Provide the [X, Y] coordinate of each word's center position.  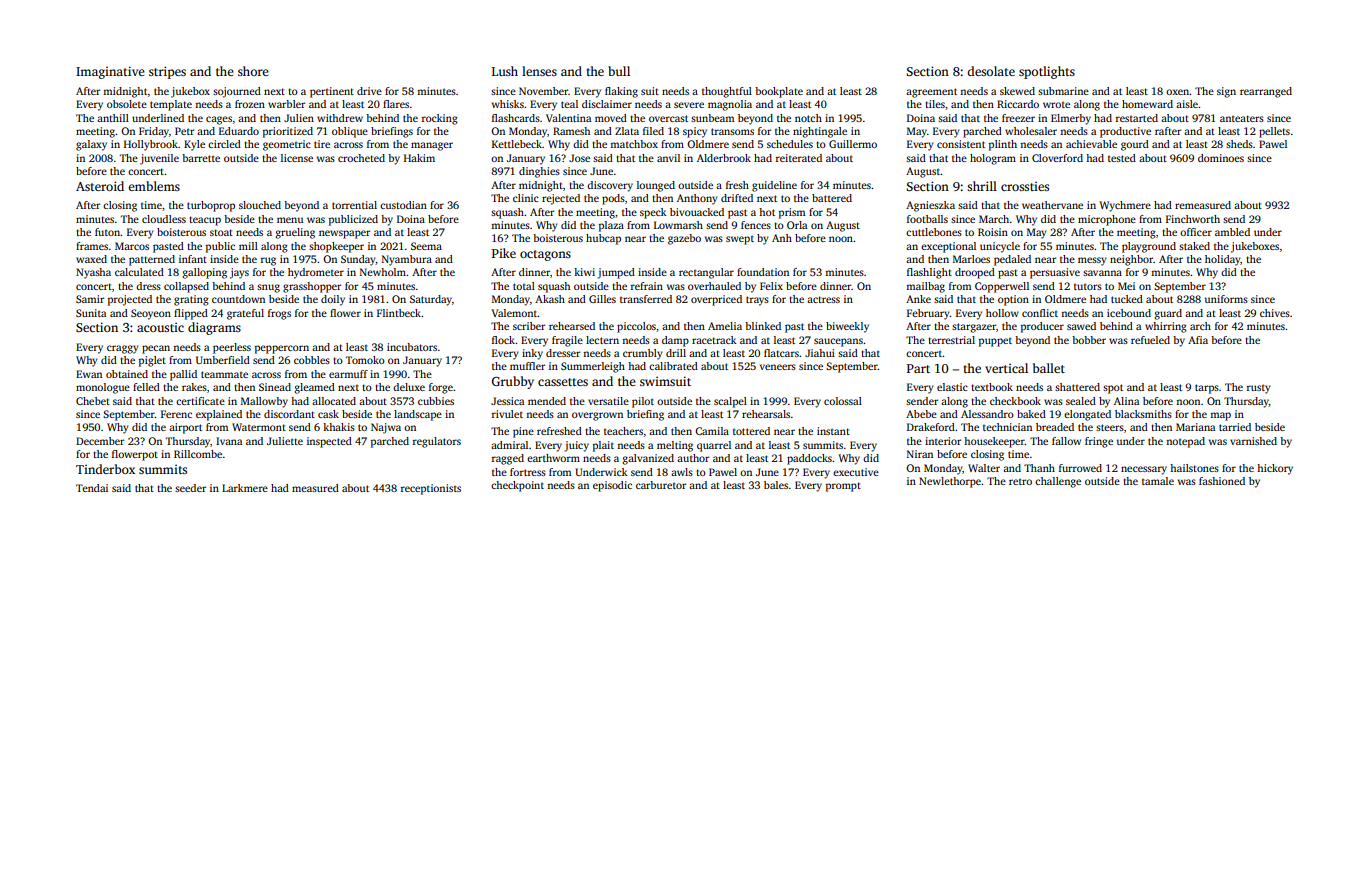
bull [619, 71]
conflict [1040, 313]
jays [239, 273]
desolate [991, 71]
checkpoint [517, 486]
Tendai [92, 488]
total [524, 286]
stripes [167, 72]
